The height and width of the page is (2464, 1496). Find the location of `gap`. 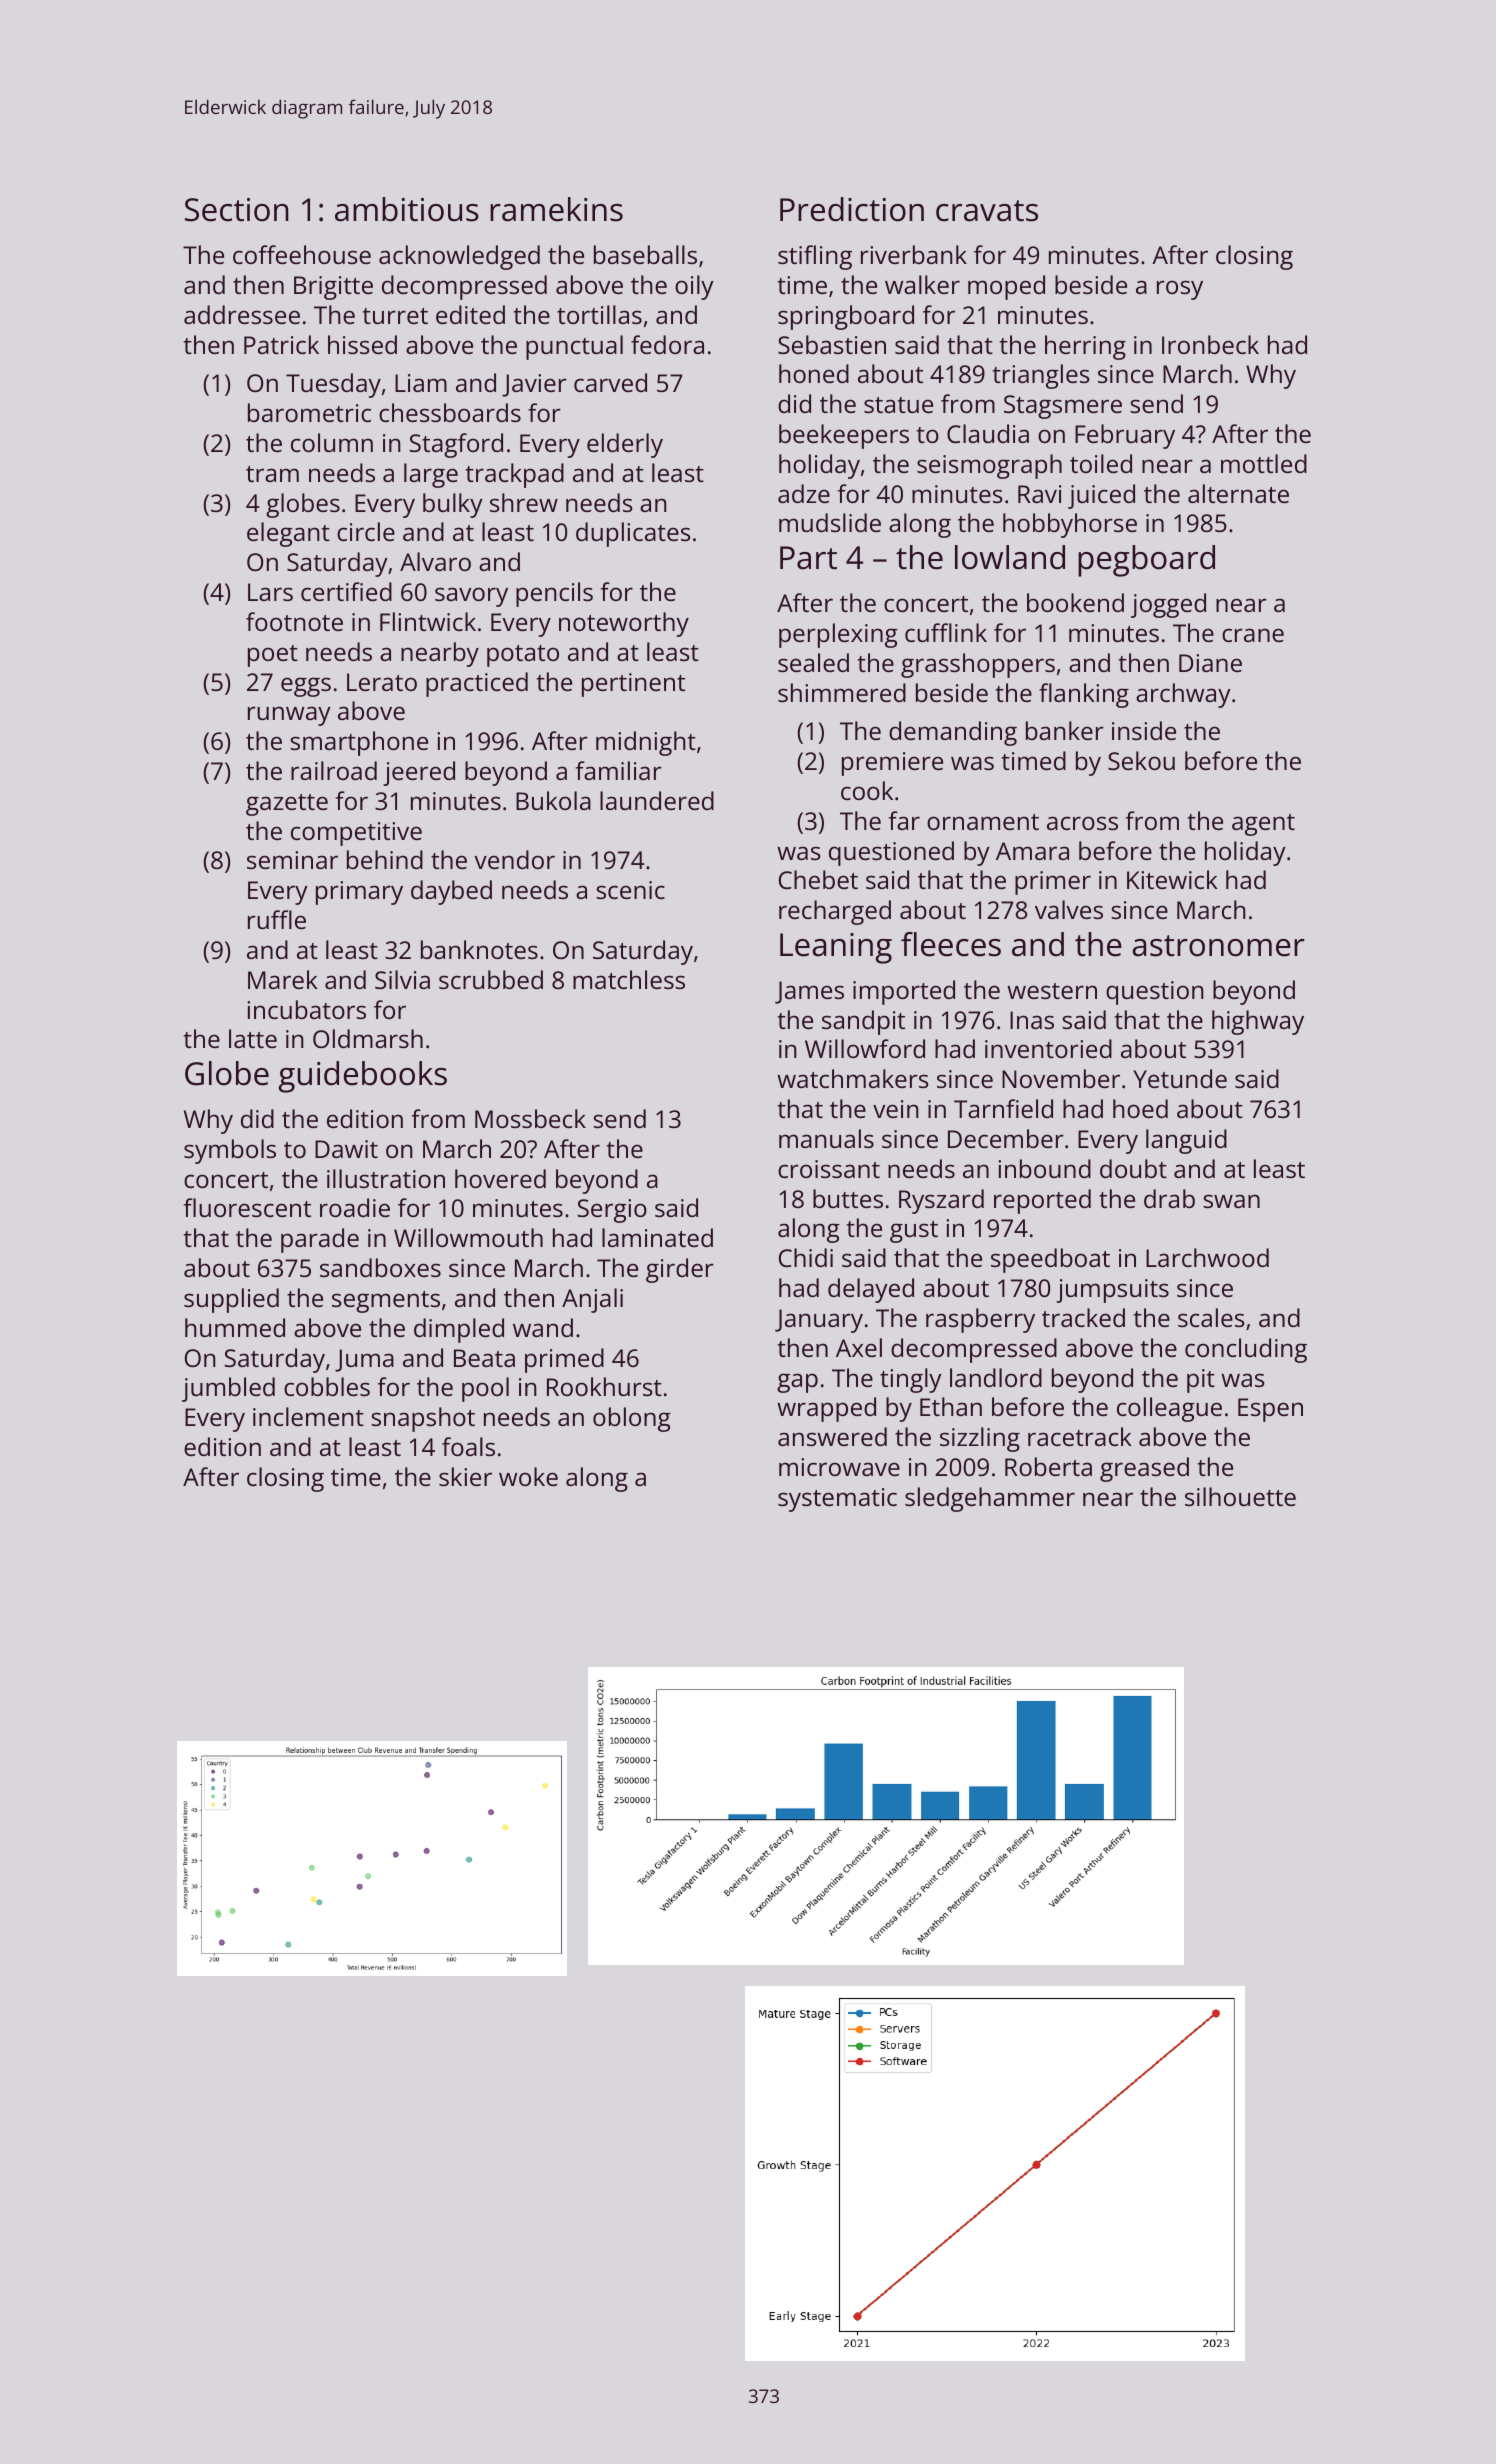

gap is located at coordinates (797, 1383).
